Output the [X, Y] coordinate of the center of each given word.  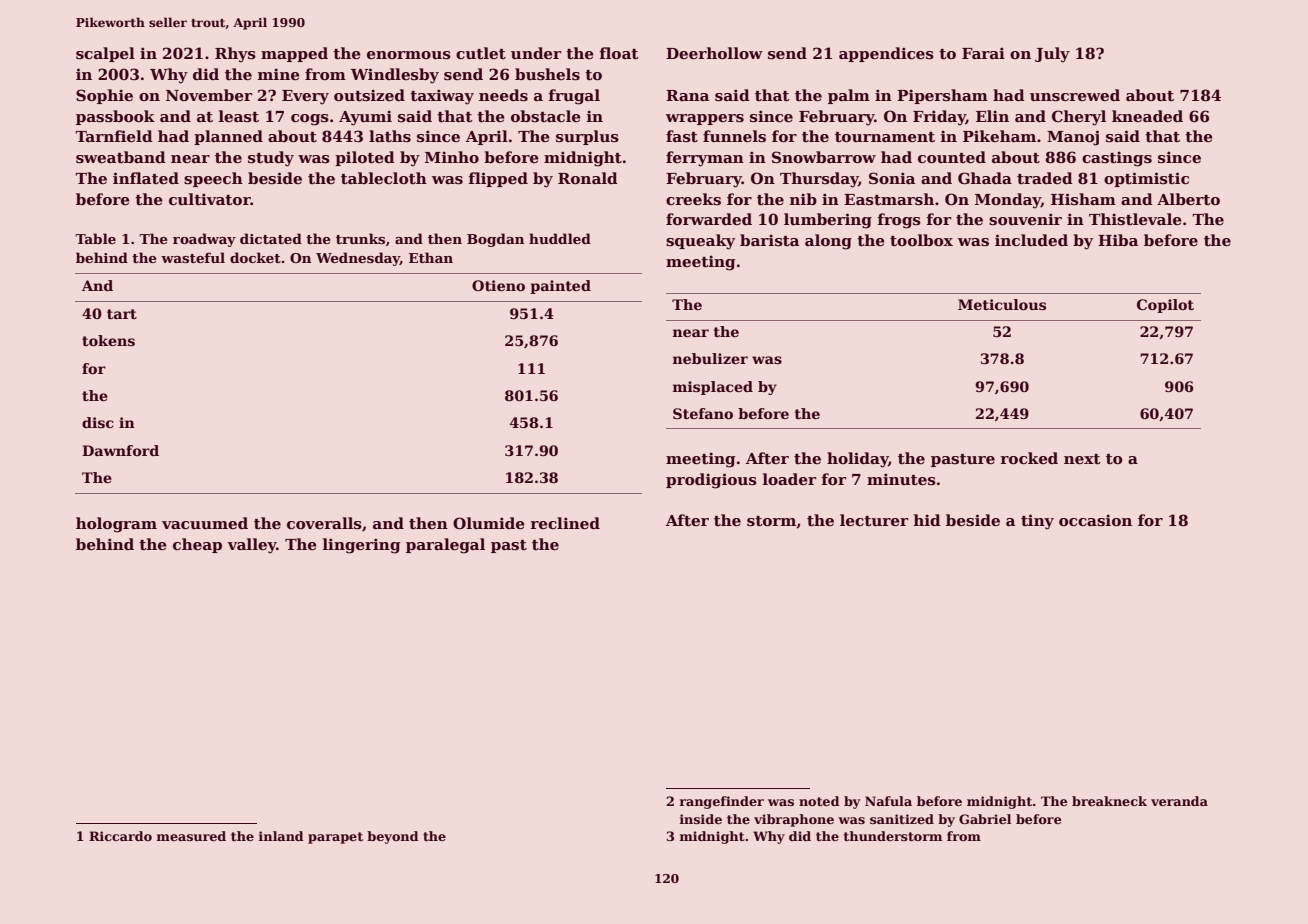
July [1052, 55]
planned [228, 137]
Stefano [703, 413]
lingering [362, 546]
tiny [1037, 522]
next [1082, 459]
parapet [335, 838]
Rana [687, 95]
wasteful [193, 257]
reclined [565, 523]
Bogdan [495, 240]
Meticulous [1002, 304]
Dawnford [120, 450]
